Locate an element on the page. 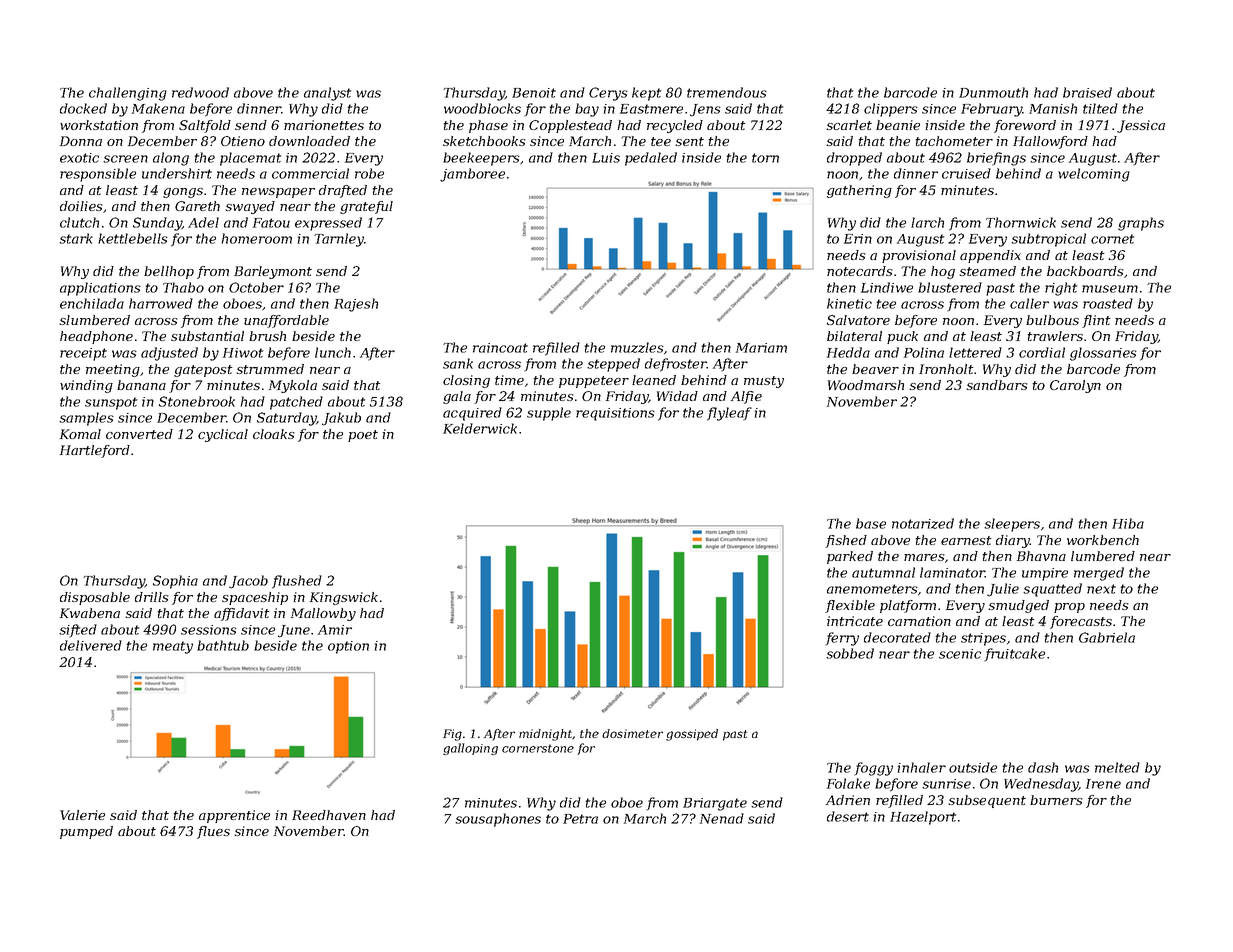 The height and width of the page is (952, 1233). patched is located at coordinates (296, 403).
